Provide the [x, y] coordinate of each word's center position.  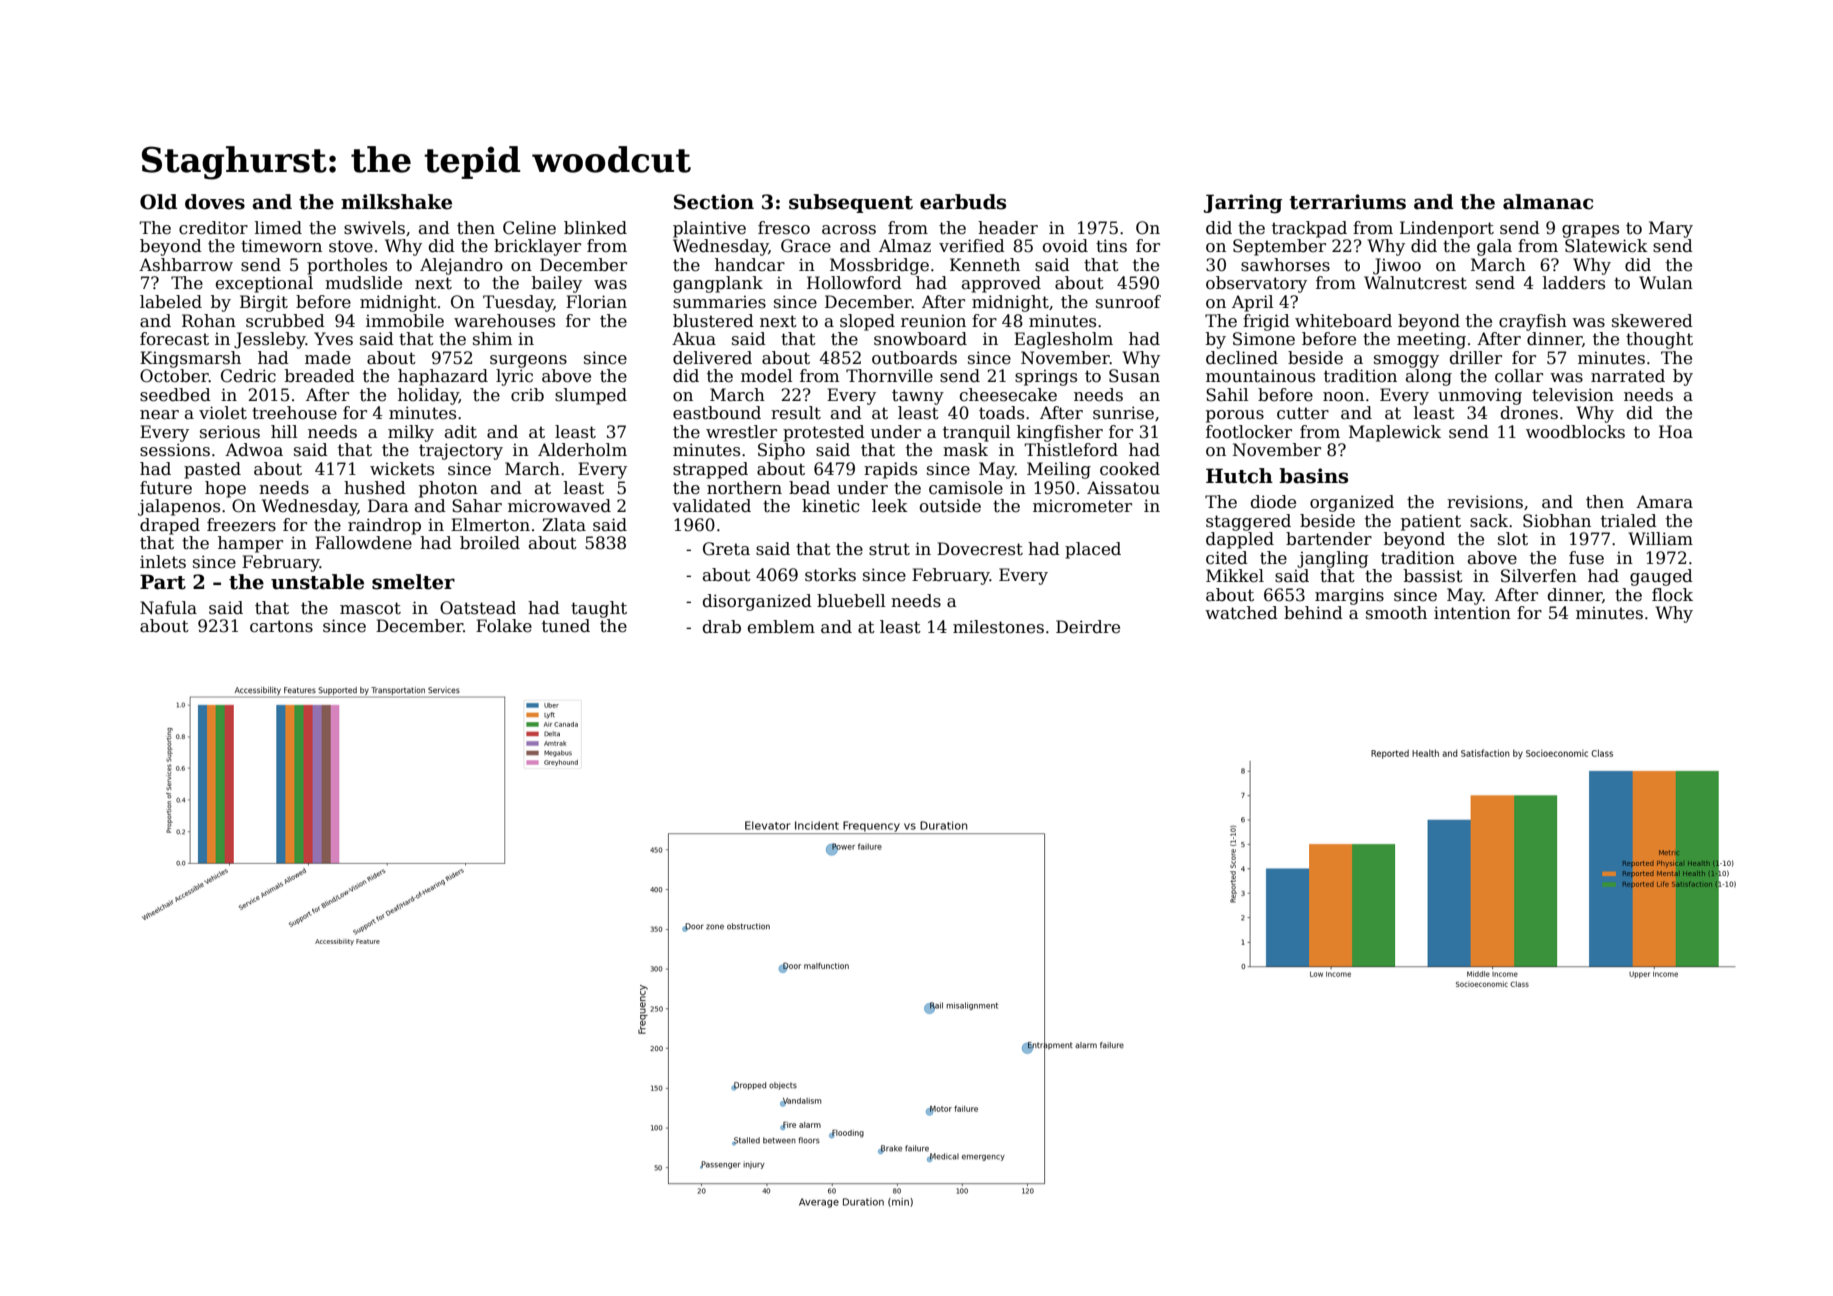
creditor [213, 228]
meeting [1431, 341]
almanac [1548, 202]
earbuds [963, 202]
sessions [175, 450]
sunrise [1123, 413]
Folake [504, 626]
